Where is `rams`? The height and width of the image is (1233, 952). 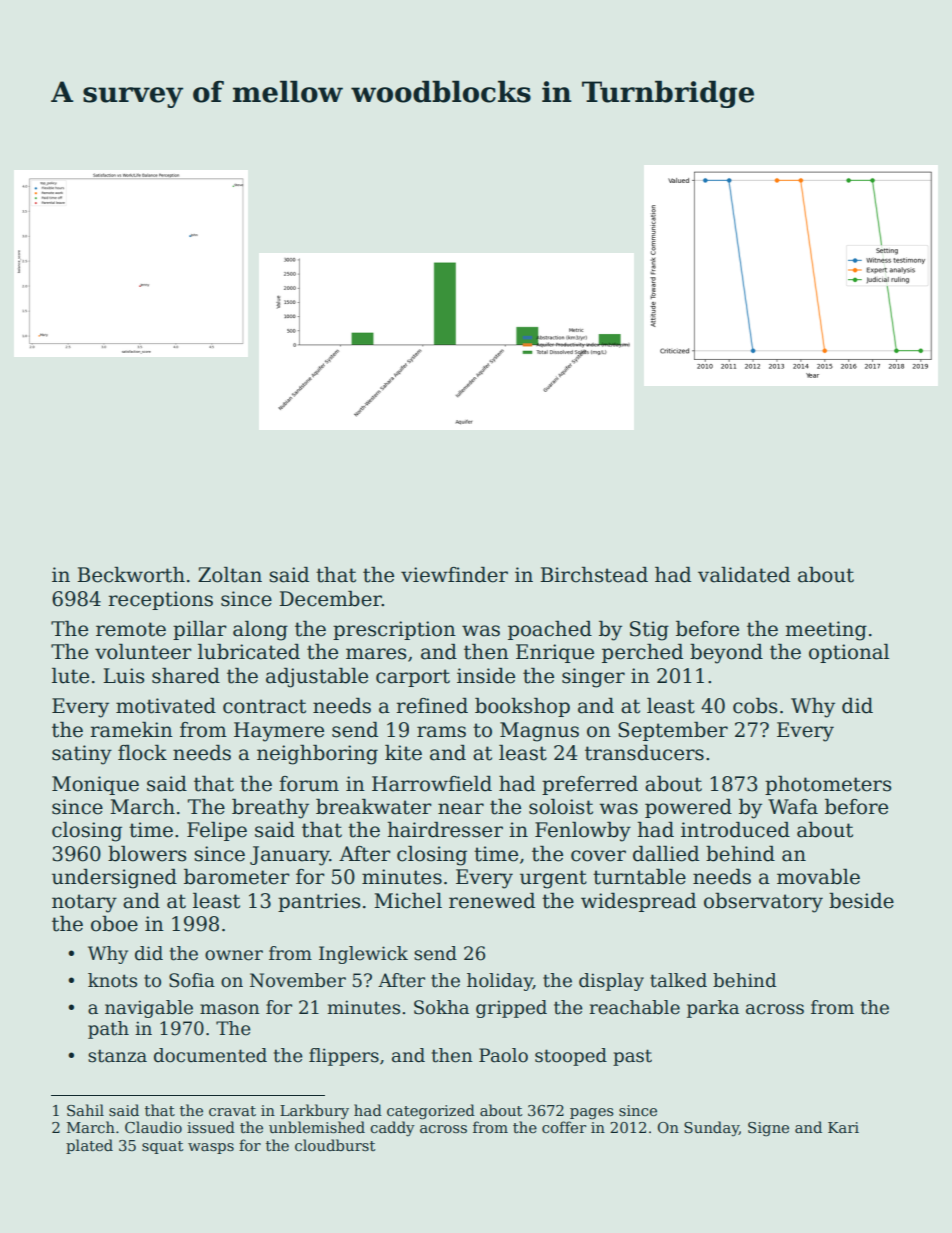 rams is located at coordinates (441, 732).
